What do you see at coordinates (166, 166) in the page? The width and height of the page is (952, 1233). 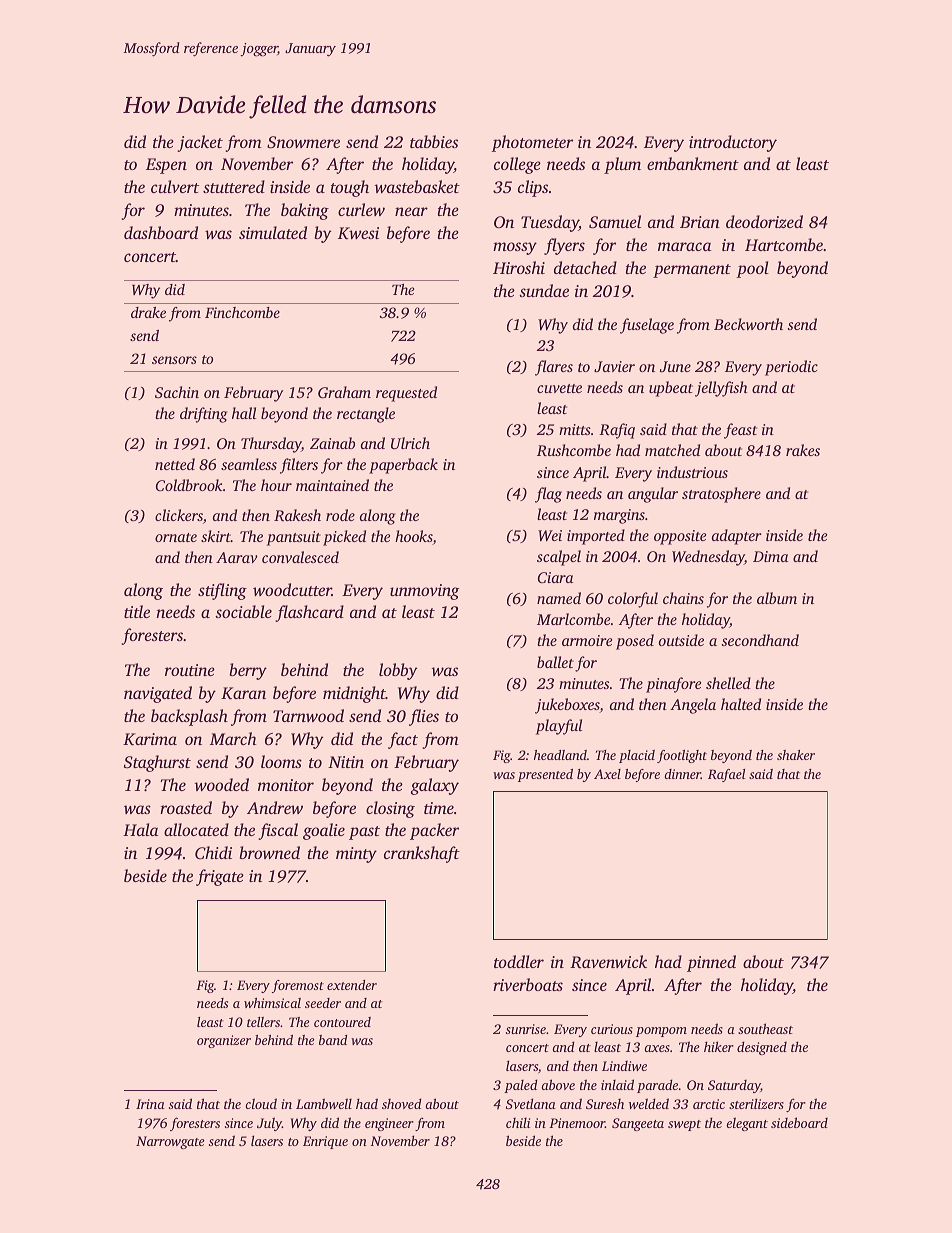 I see `Espen` at bounding box center [166, 166].
